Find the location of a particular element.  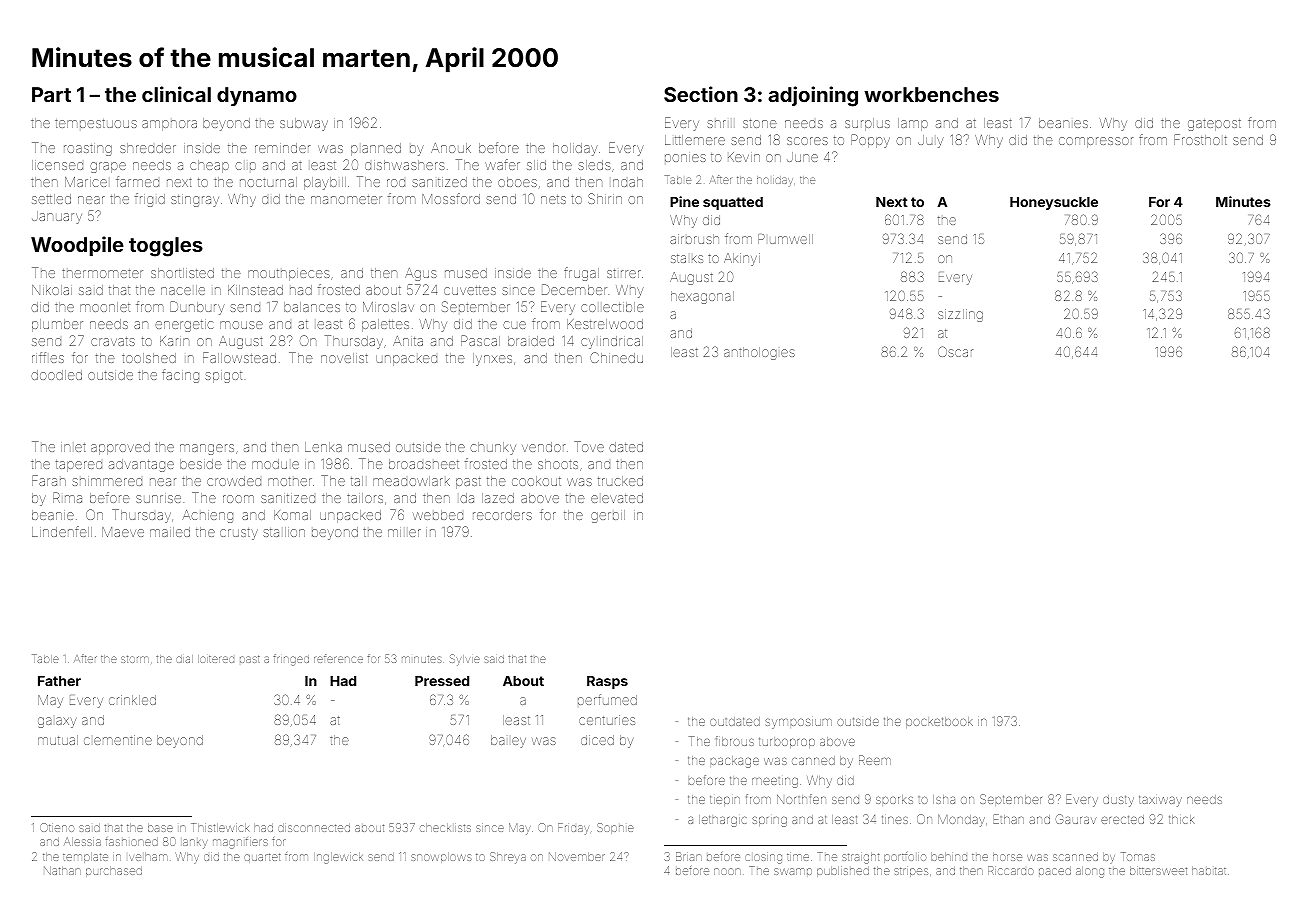

subway is located at coordinates (304, 124).
